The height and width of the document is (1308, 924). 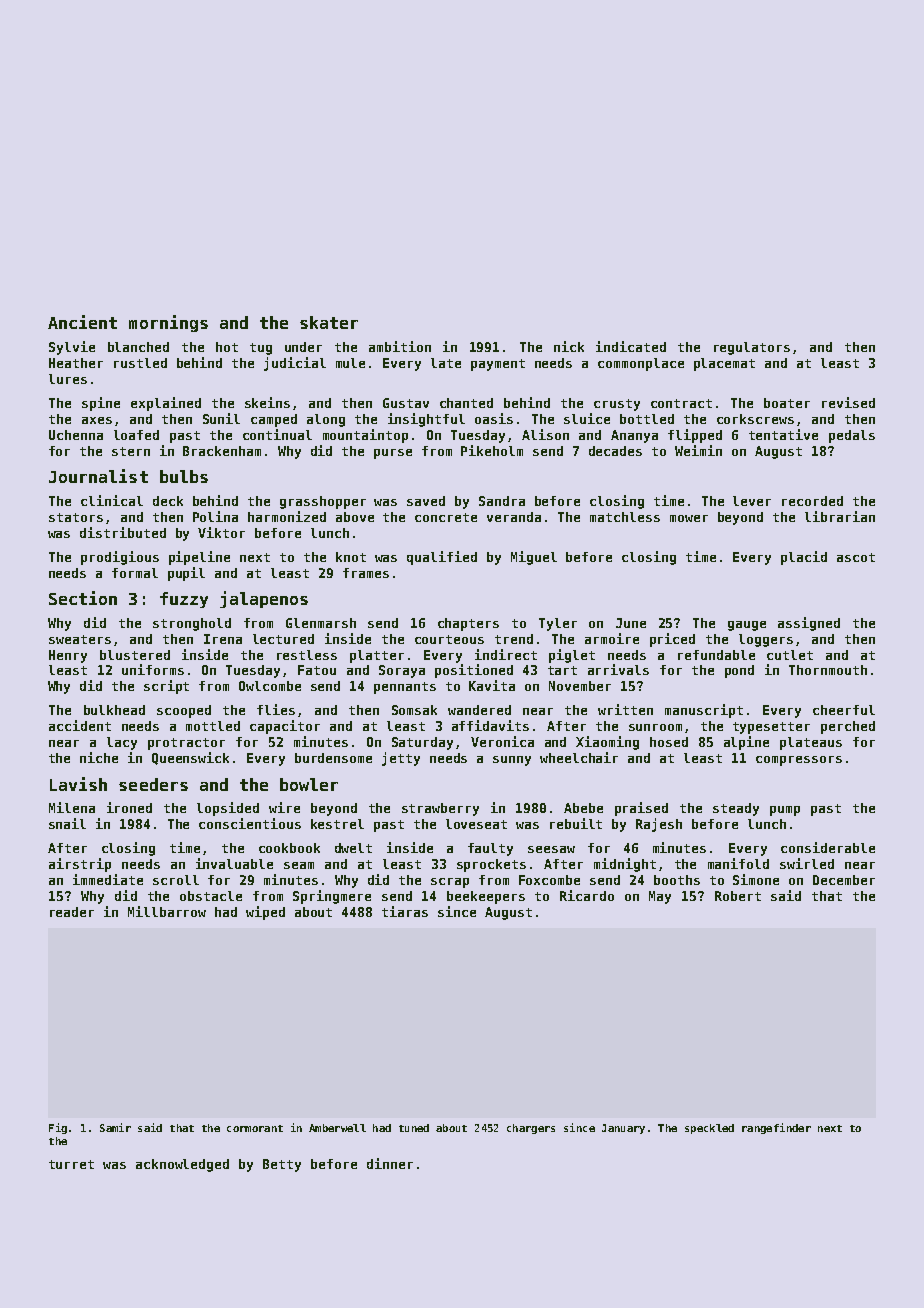 I want to click on January, so click(x=623, y=1129).
